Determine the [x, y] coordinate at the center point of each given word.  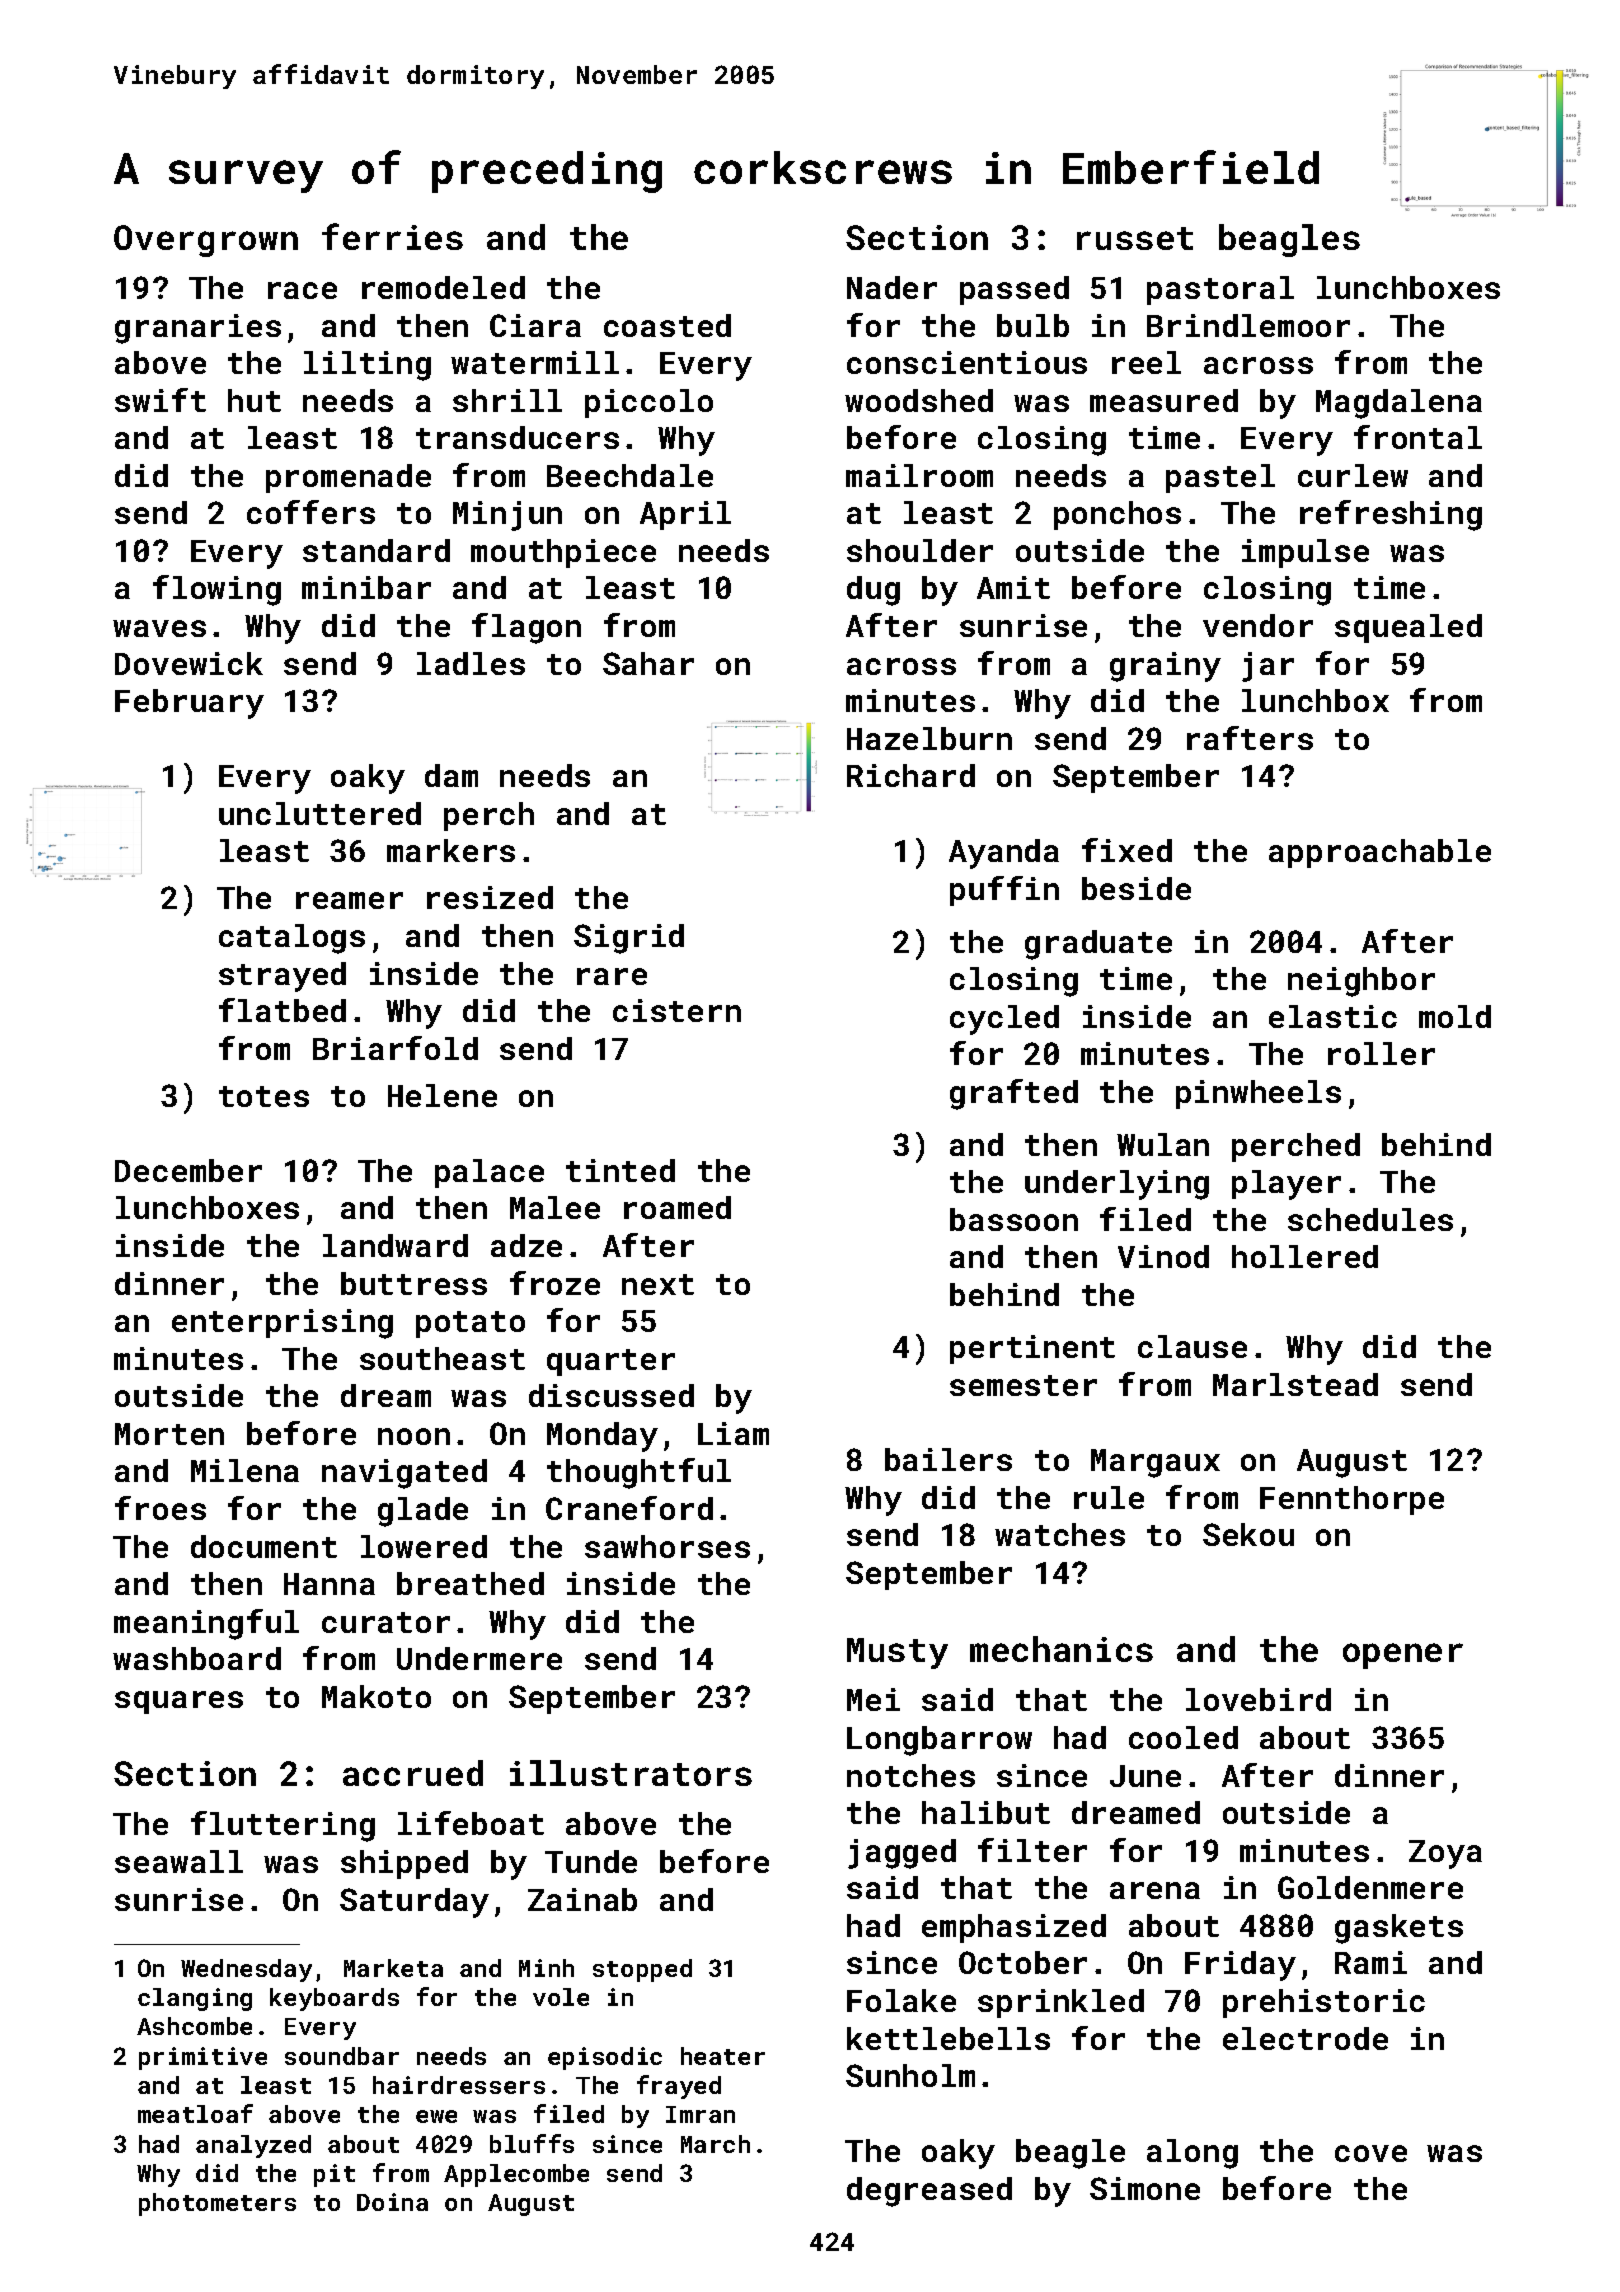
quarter [611, 1362]
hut [254, 400]
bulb [1033, 325]
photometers [217, 2204]
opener [1403, 1656]
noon [414, 1436]
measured [1164, 400]
